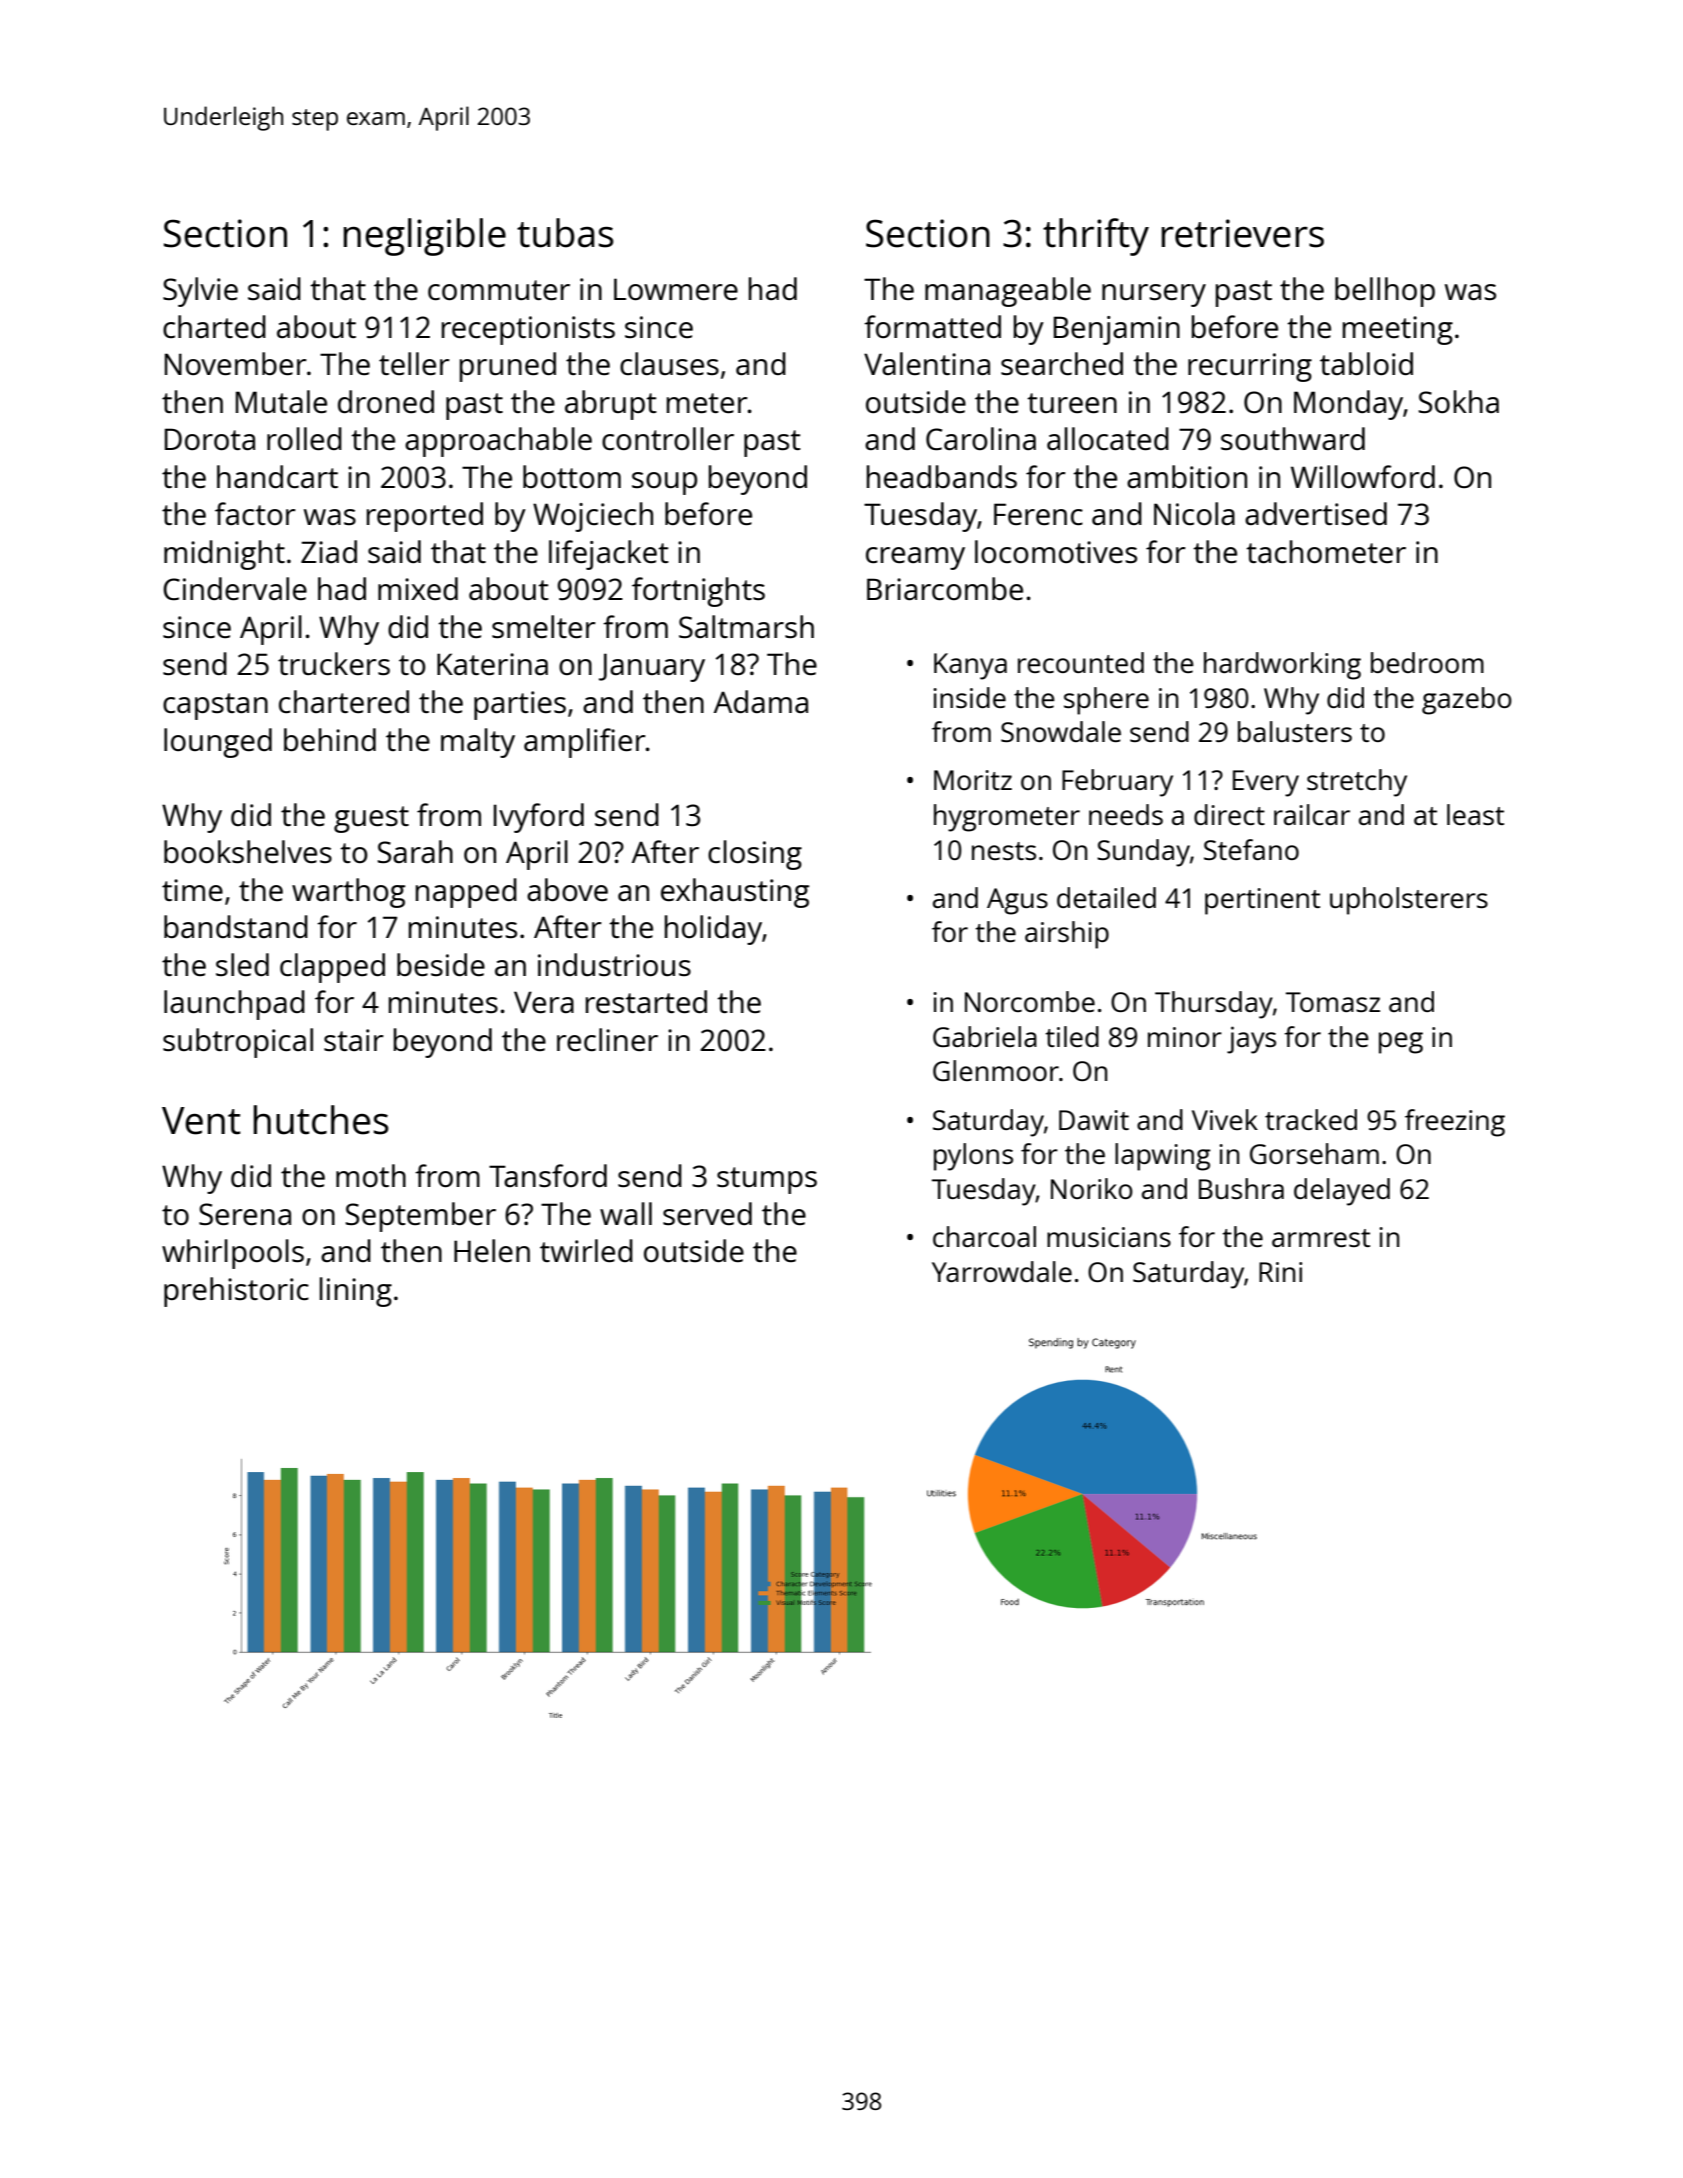 The image size is (1683, 2178). What do you see at coordinates (1002, 1271) in the screenshot?
I see `Yarrowdale` at bounding box center [1002, 1271].
